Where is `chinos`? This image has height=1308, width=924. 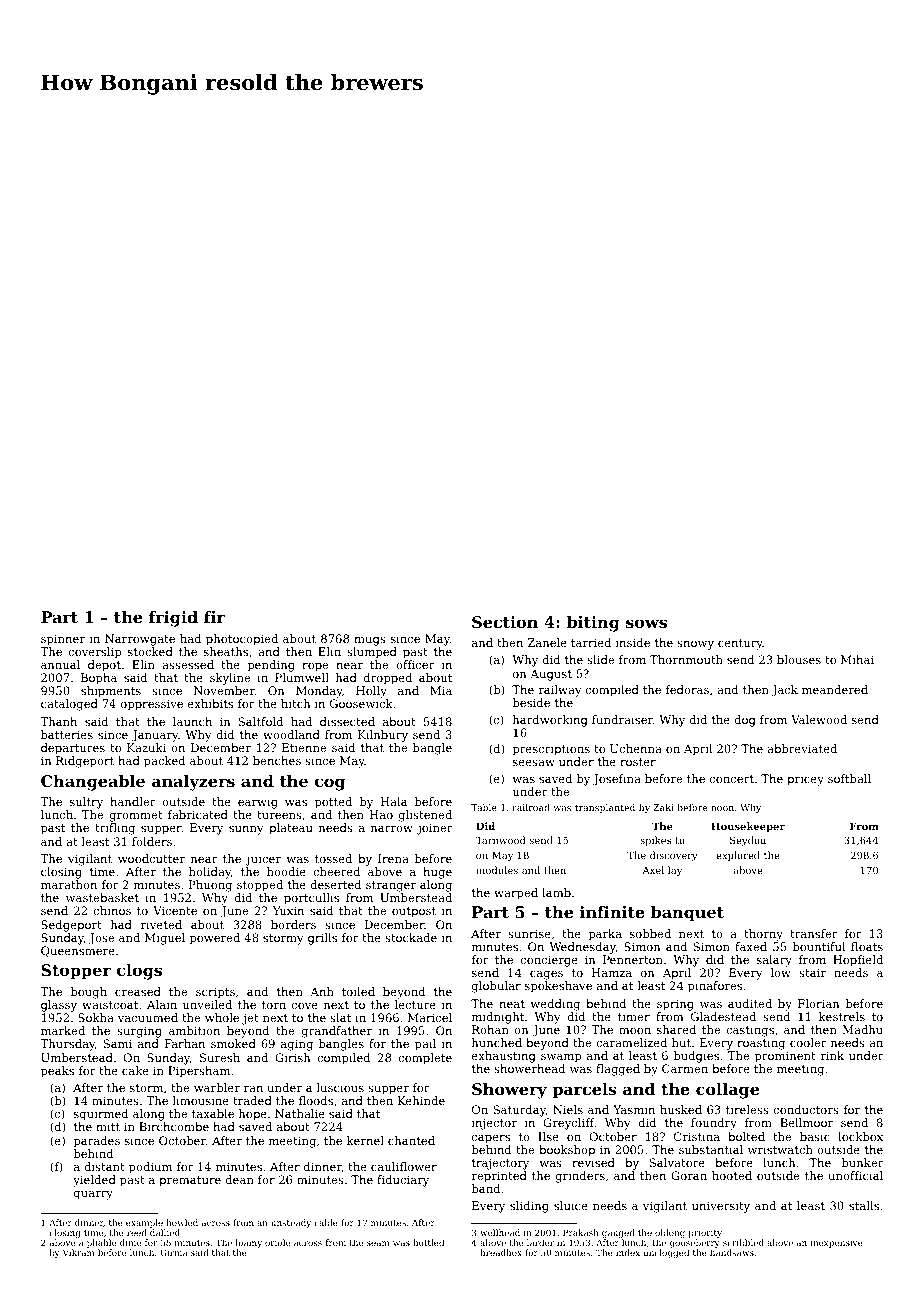
chinos is located at coordinates (112, 910).
